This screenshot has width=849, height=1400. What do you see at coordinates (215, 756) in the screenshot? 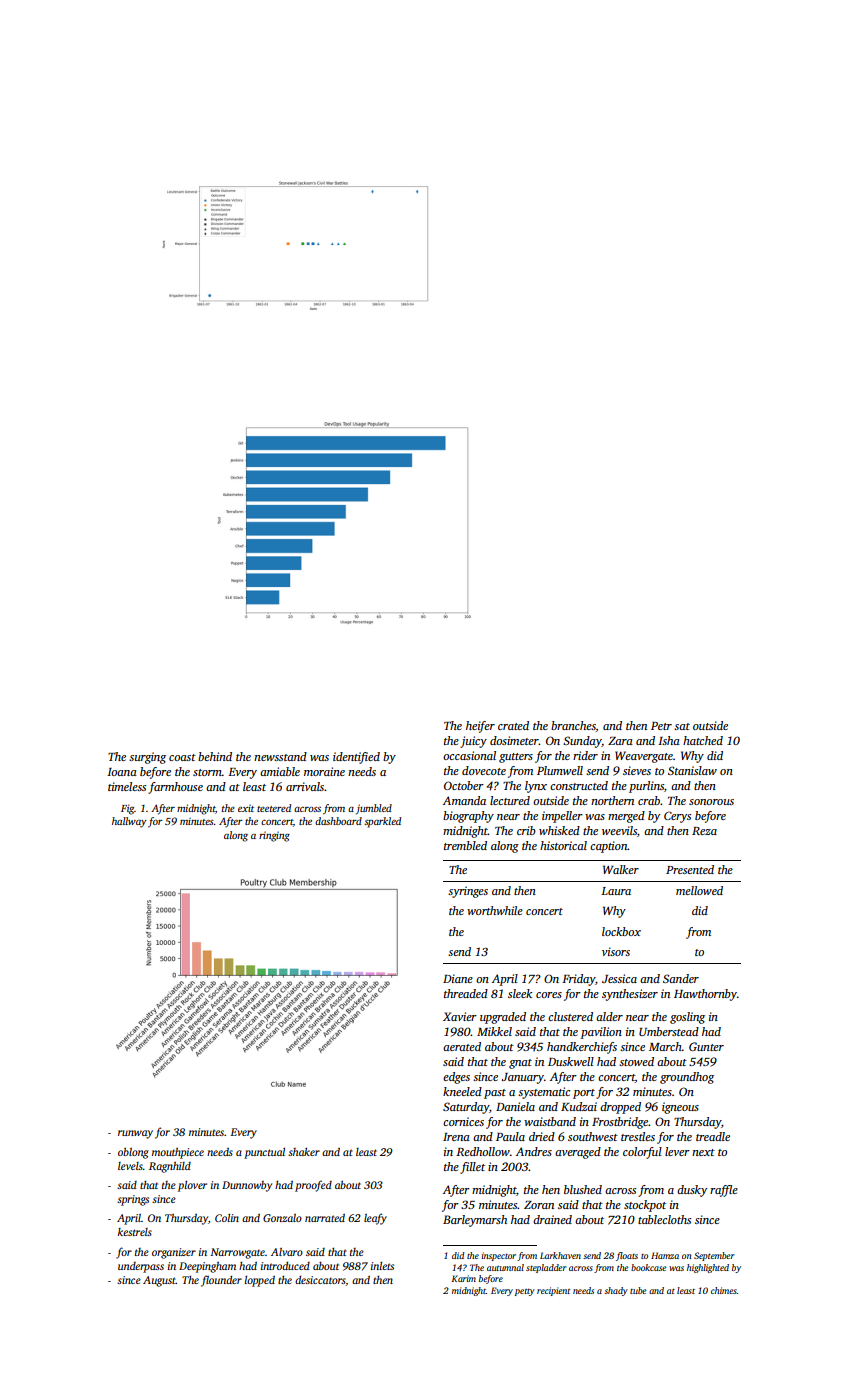
I see `behind` at bounding box center [215, 756].
